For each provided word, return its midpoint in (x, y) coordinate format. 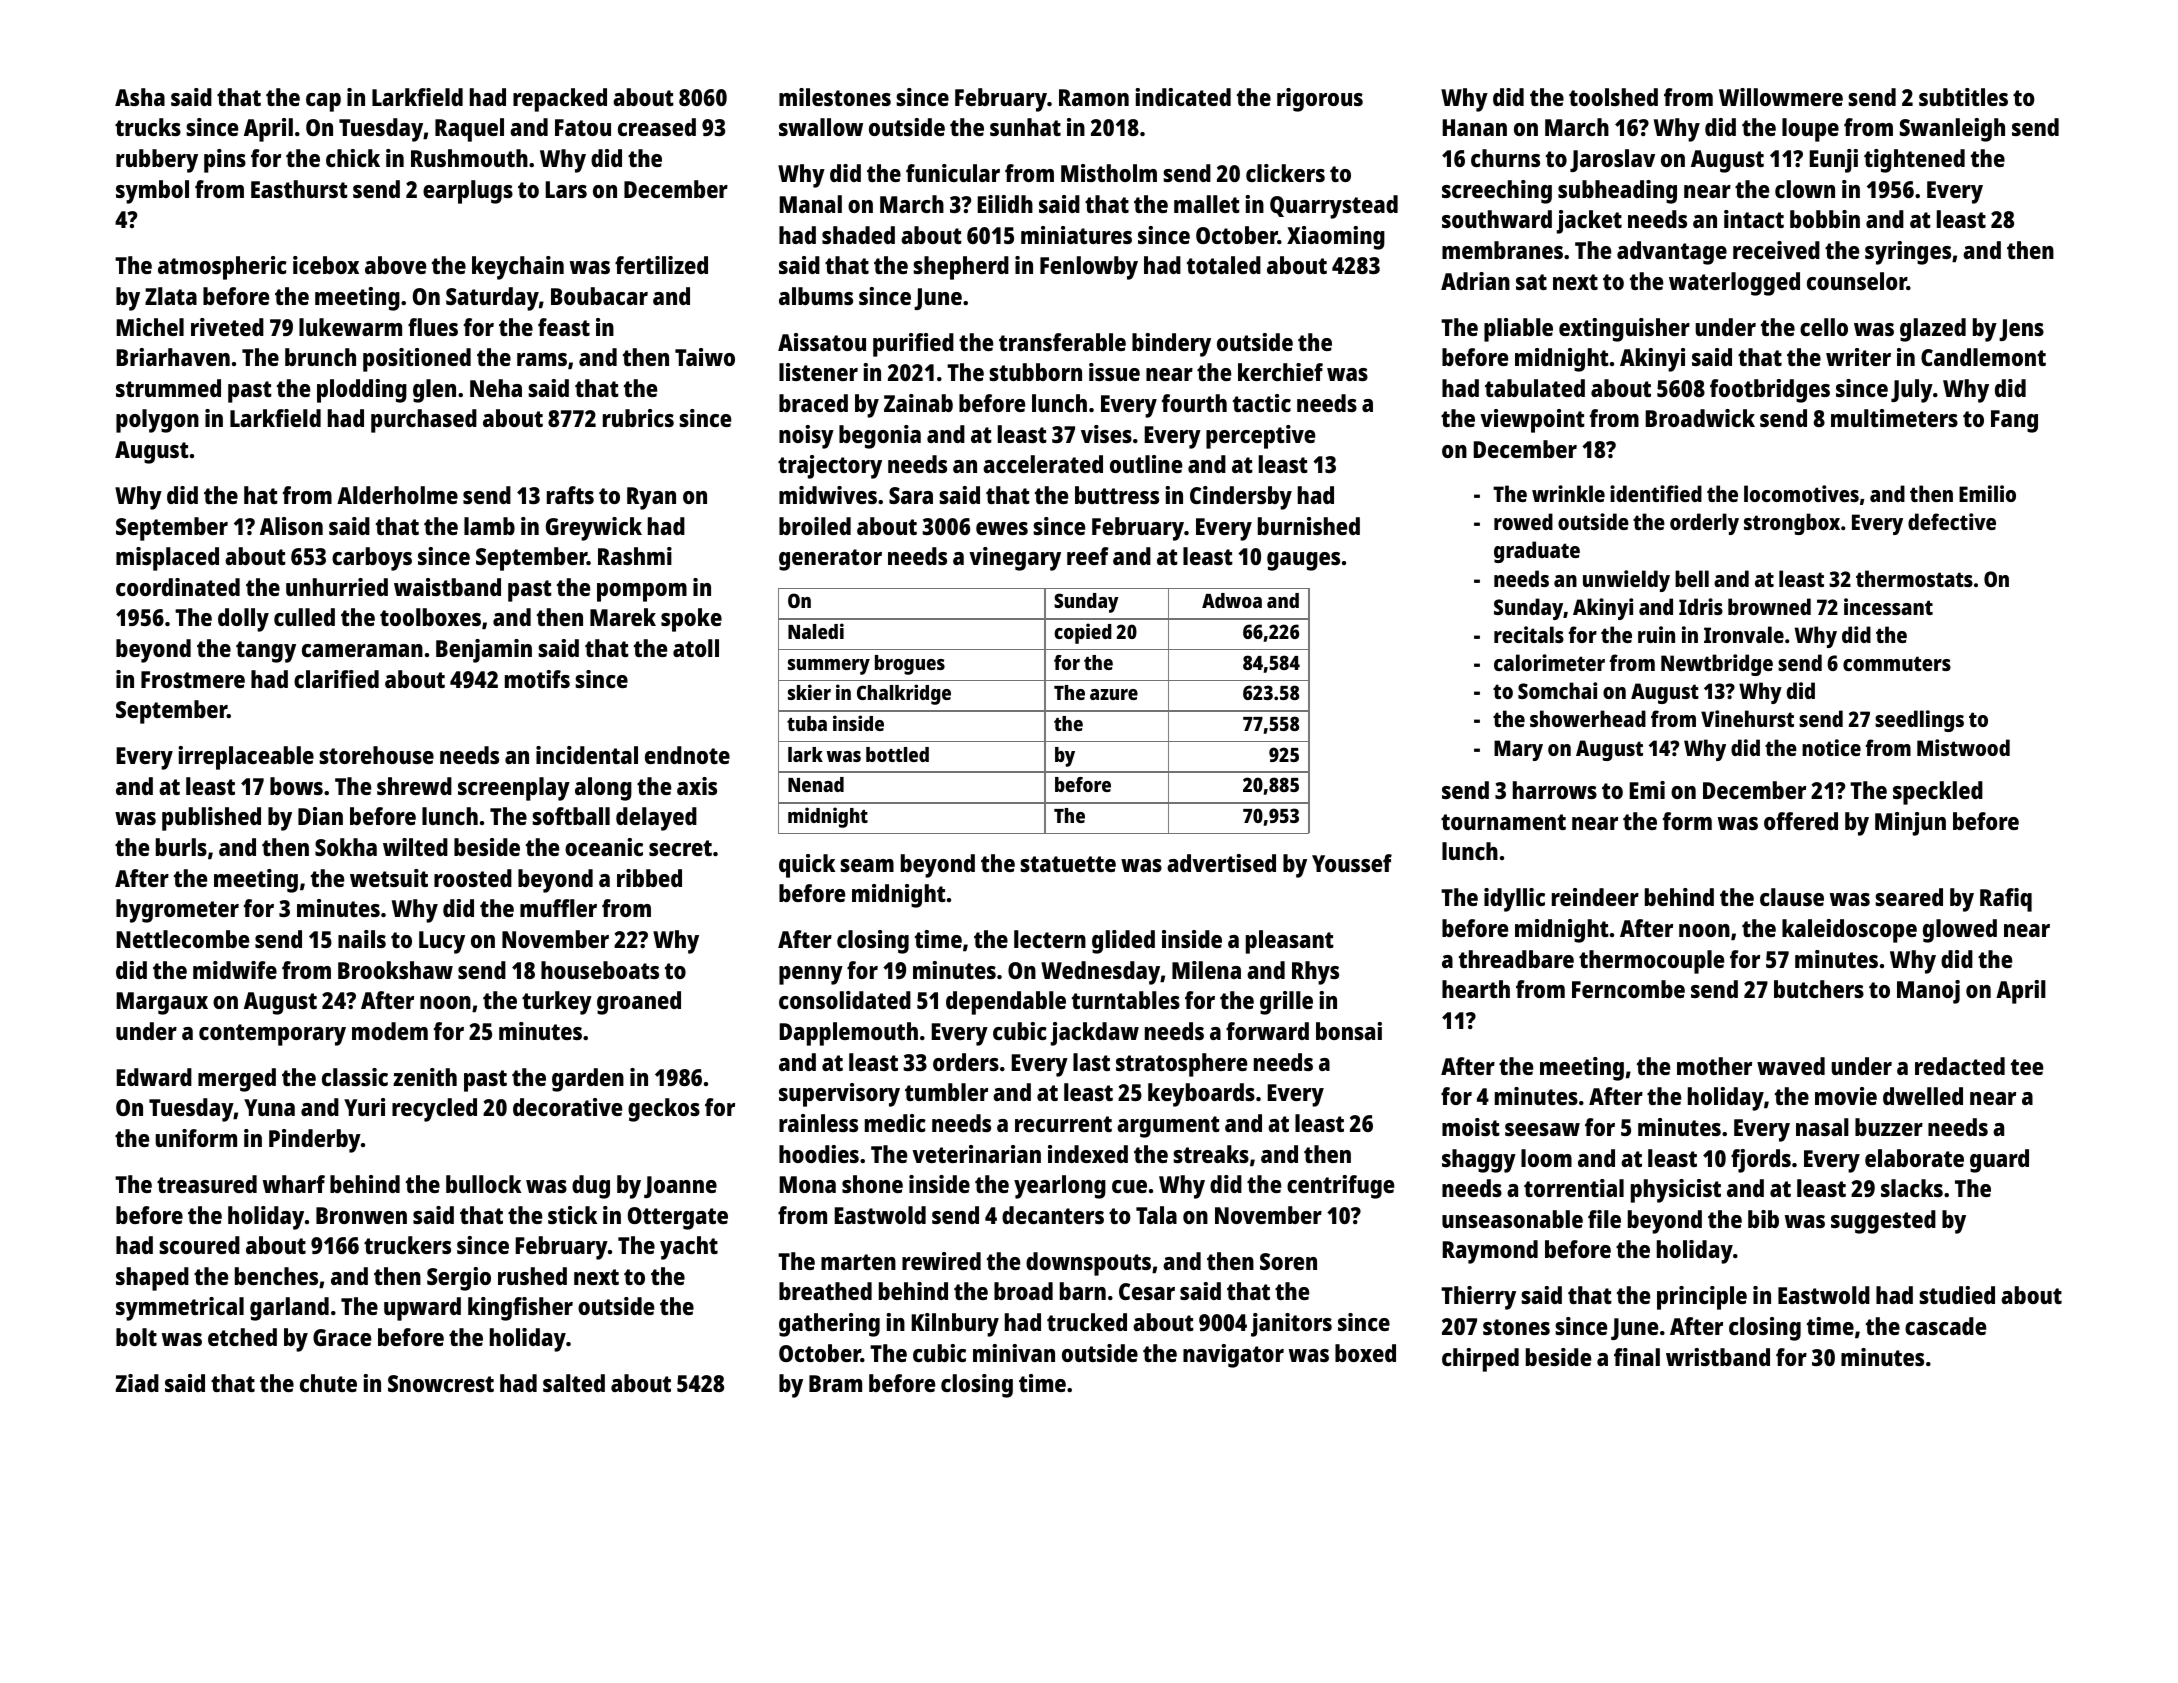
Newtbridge (1717, 665)
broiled (815, 526)
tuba (807, 723)
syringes (1908, 253)
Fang (2014, 421)
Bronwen (361, 1215)
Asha (140, 97)
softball (571, 816)
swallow (821, 127)
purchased (424, 421)
